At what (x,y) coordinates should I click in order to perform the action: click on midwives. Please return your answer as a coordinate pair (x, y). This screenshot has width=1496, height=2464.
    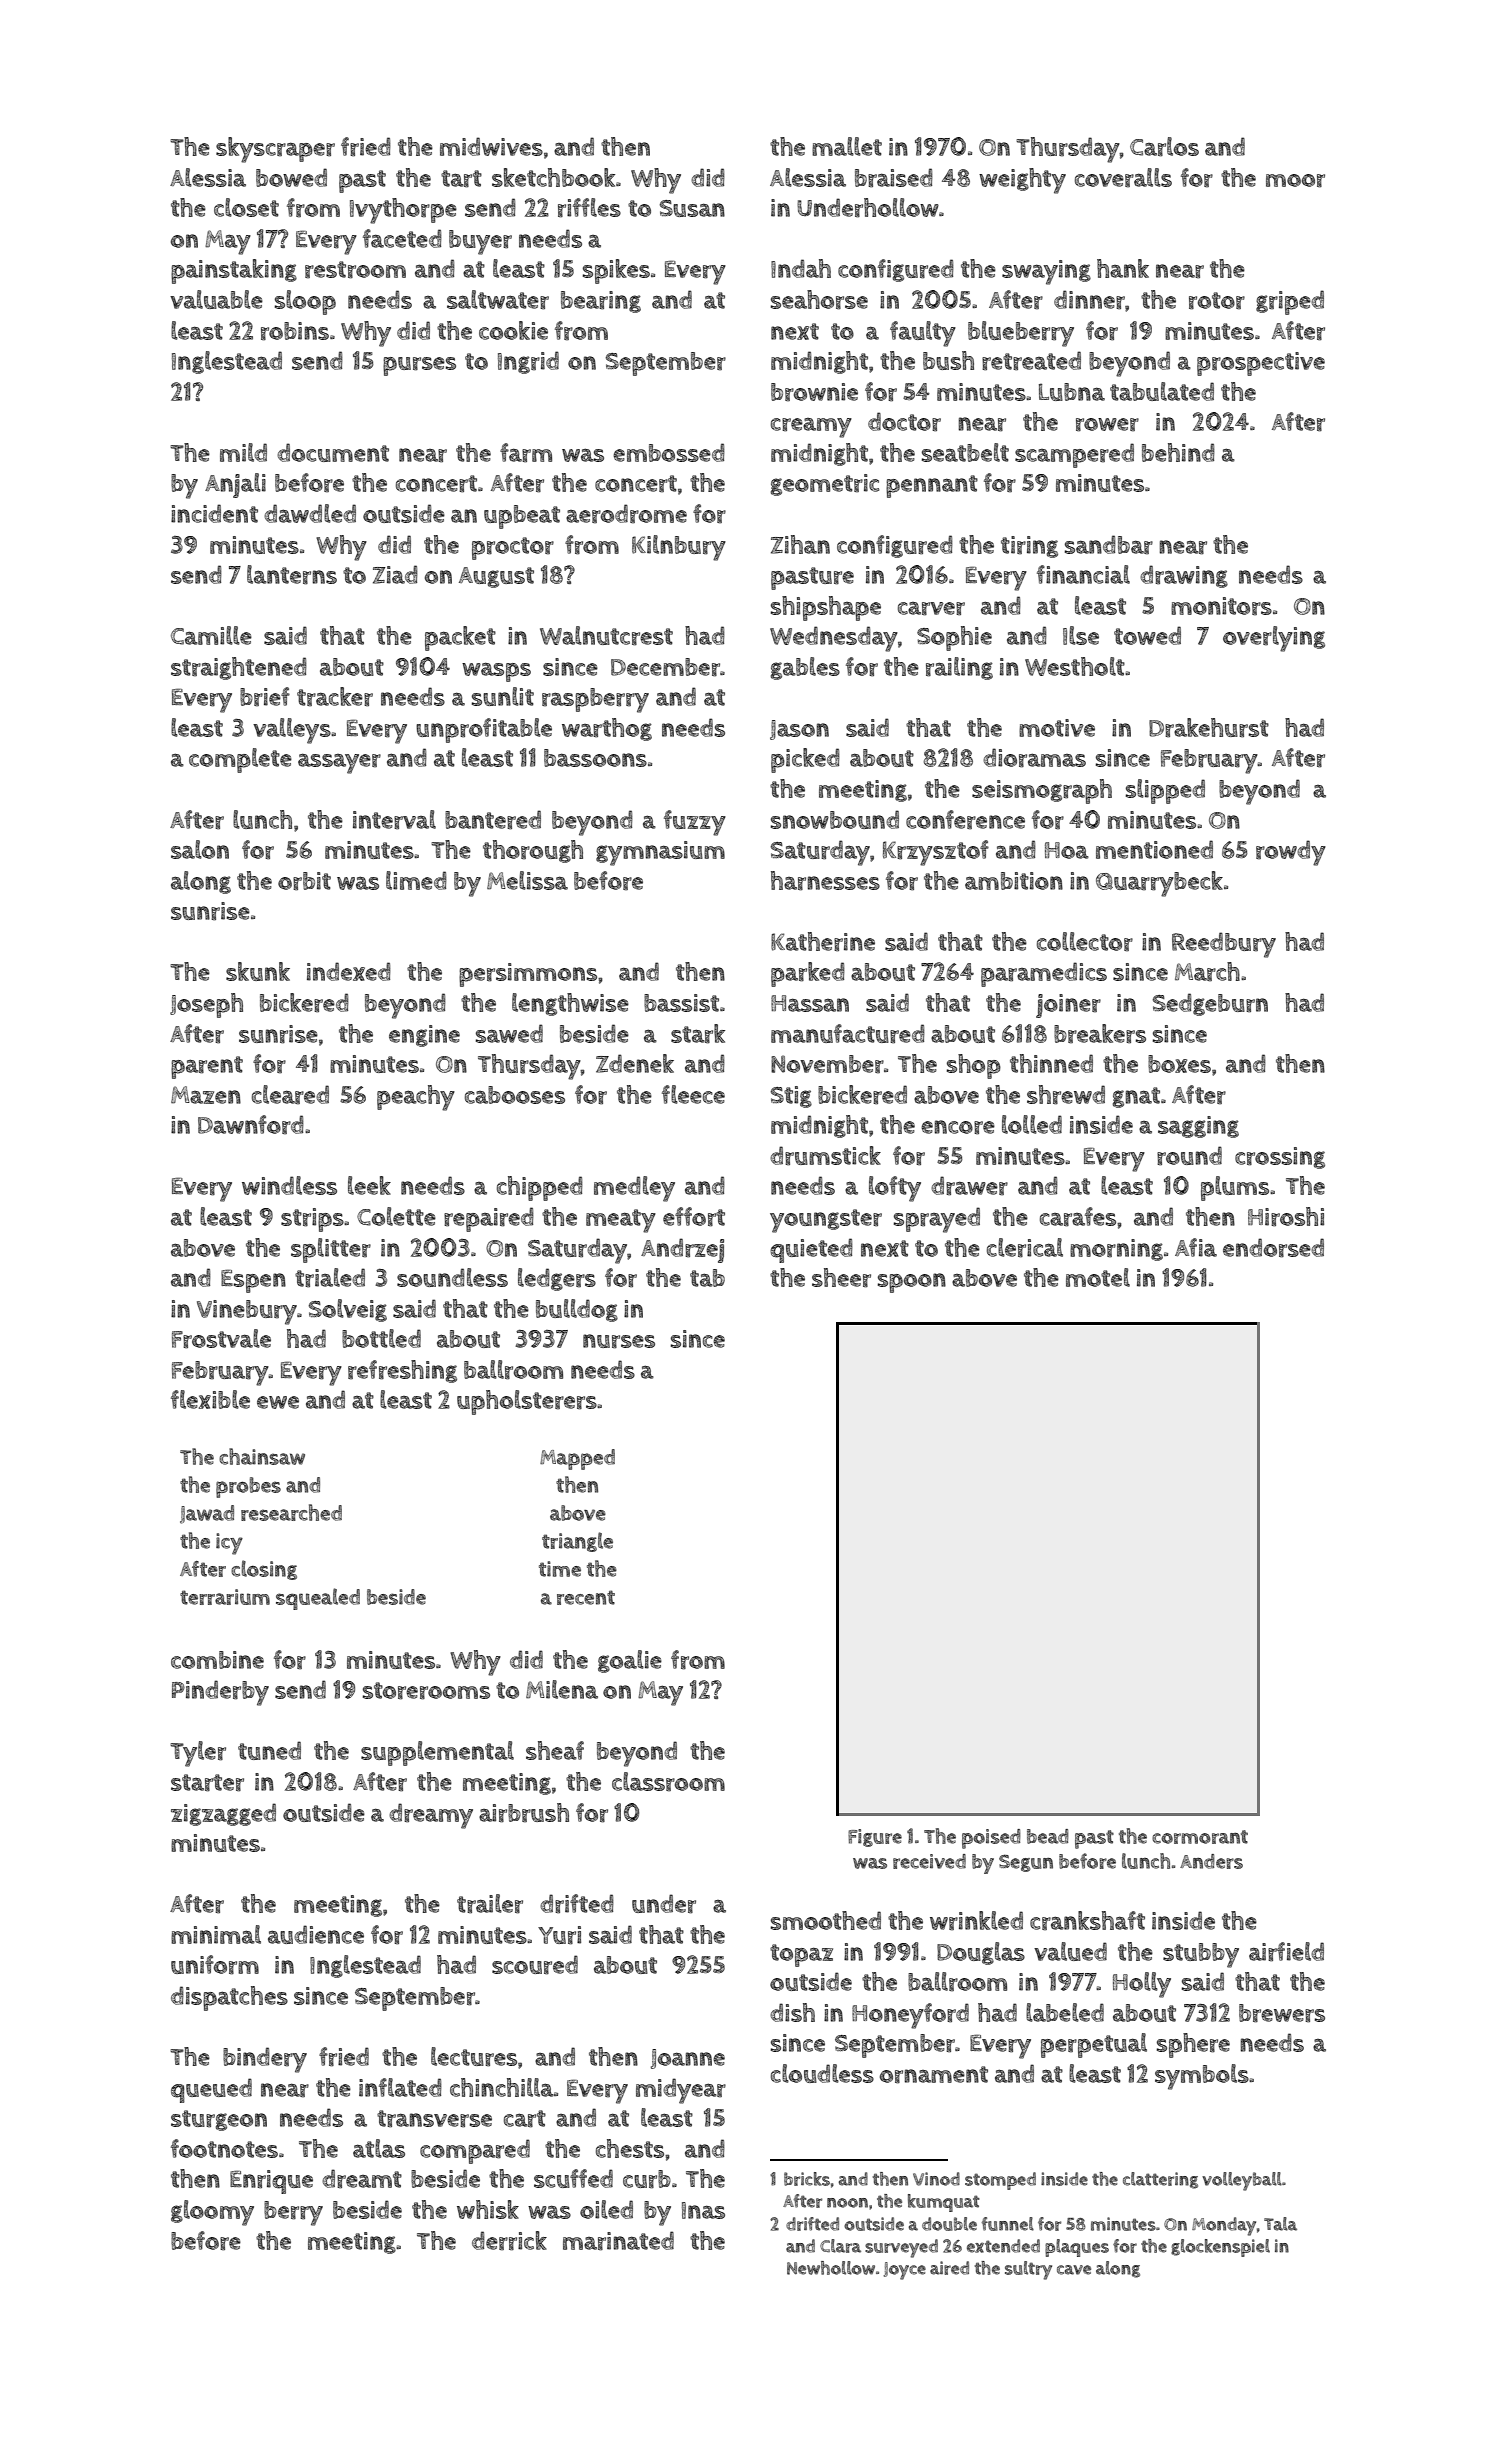
    Looking at the image, I should click on (491, 146).
